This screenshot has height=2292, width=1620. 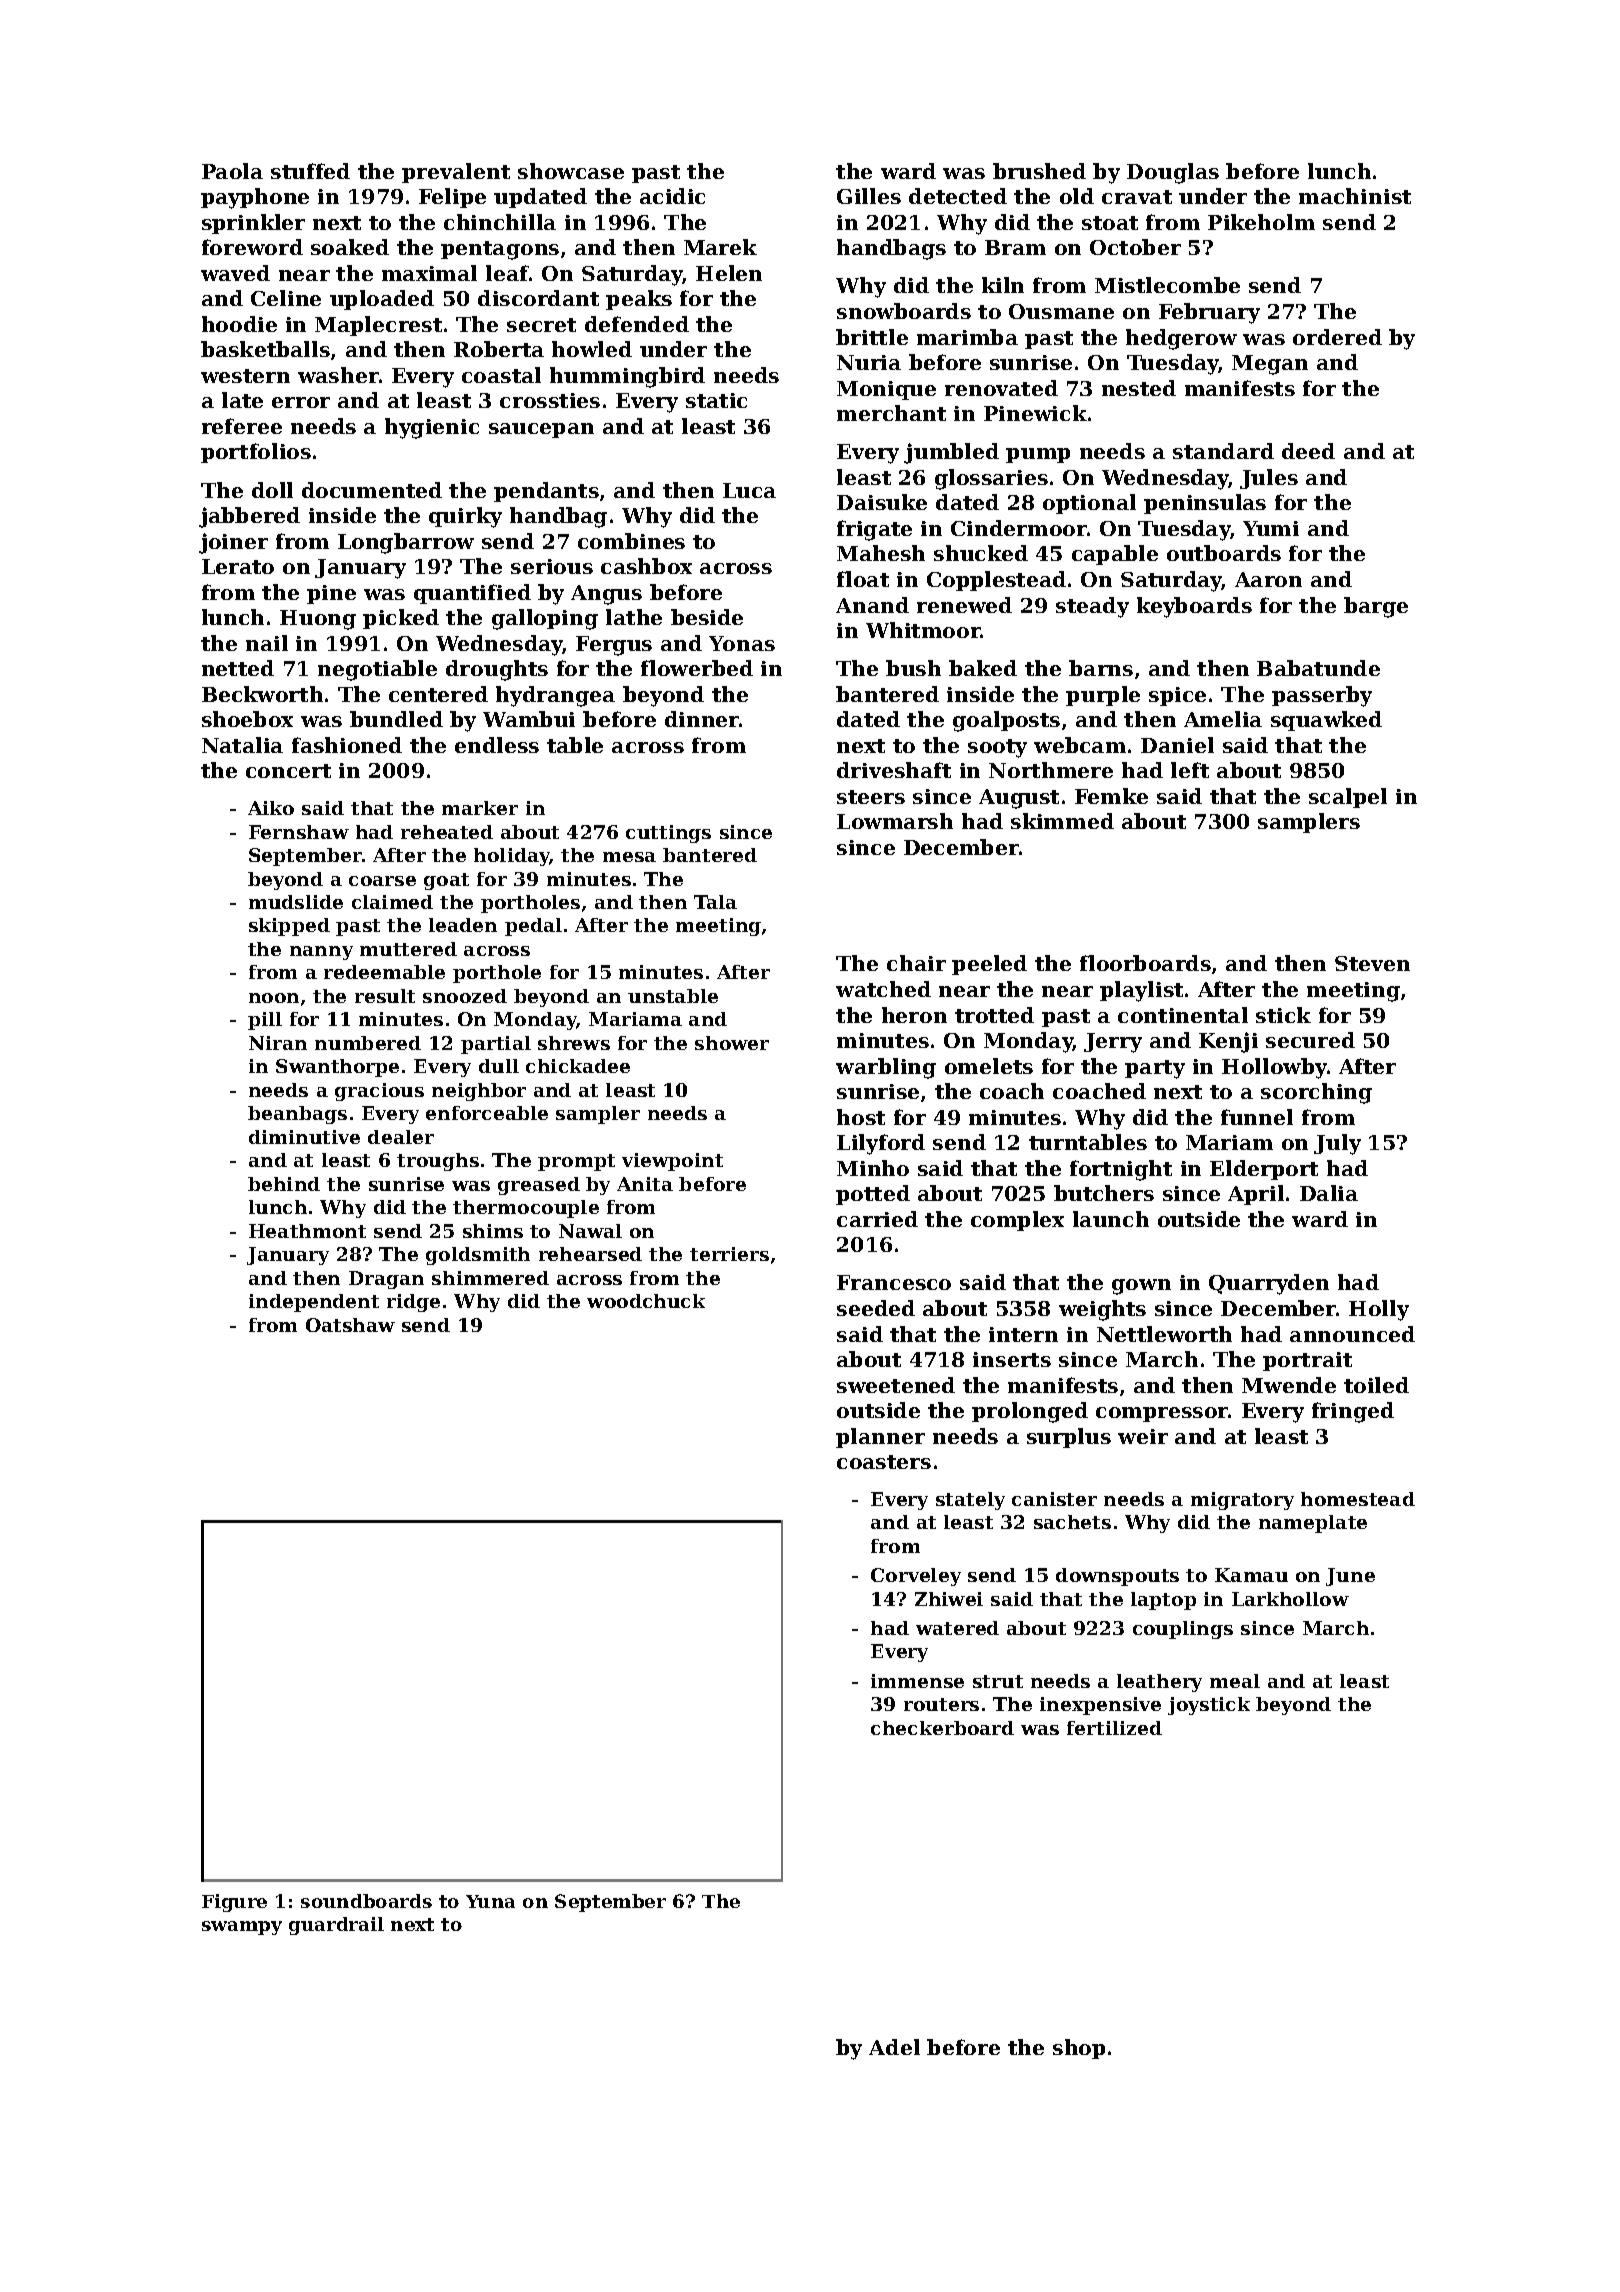 What do you see at coordinates (490, 1901) in the screenshot?
I see `Yuna` at bounding box center [490, 1901].
